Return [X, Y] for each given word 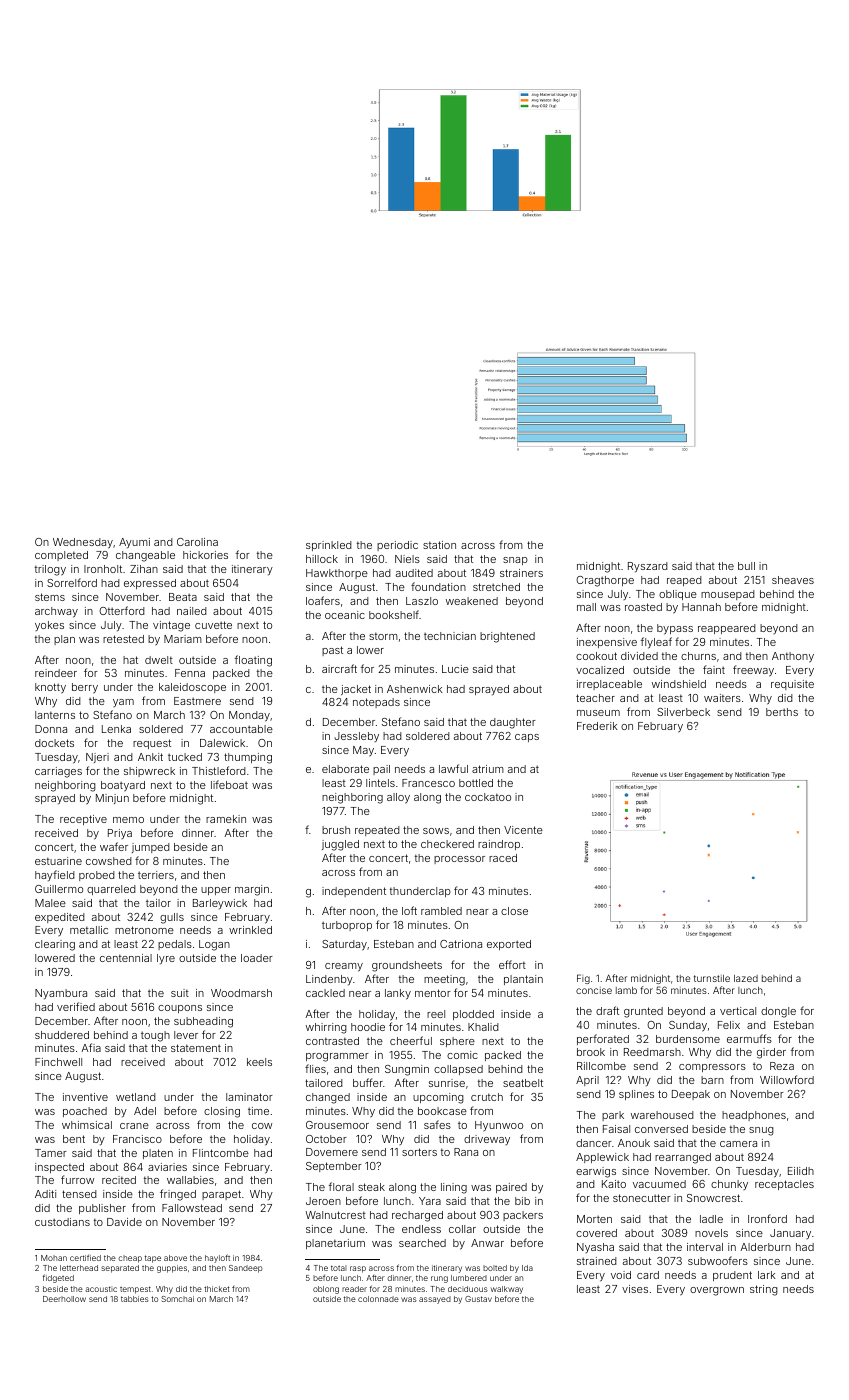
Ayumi [134, 543]
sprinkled [329, 546]
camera [738, 1144]
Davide [124, 1222]
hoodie [368, 1027]
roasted [643, 607]
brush [336, 830]
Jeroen [323, 1201]
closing [222, 1112]
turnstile [712, 978]
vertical [738, 1011]
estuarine [58, 861]
